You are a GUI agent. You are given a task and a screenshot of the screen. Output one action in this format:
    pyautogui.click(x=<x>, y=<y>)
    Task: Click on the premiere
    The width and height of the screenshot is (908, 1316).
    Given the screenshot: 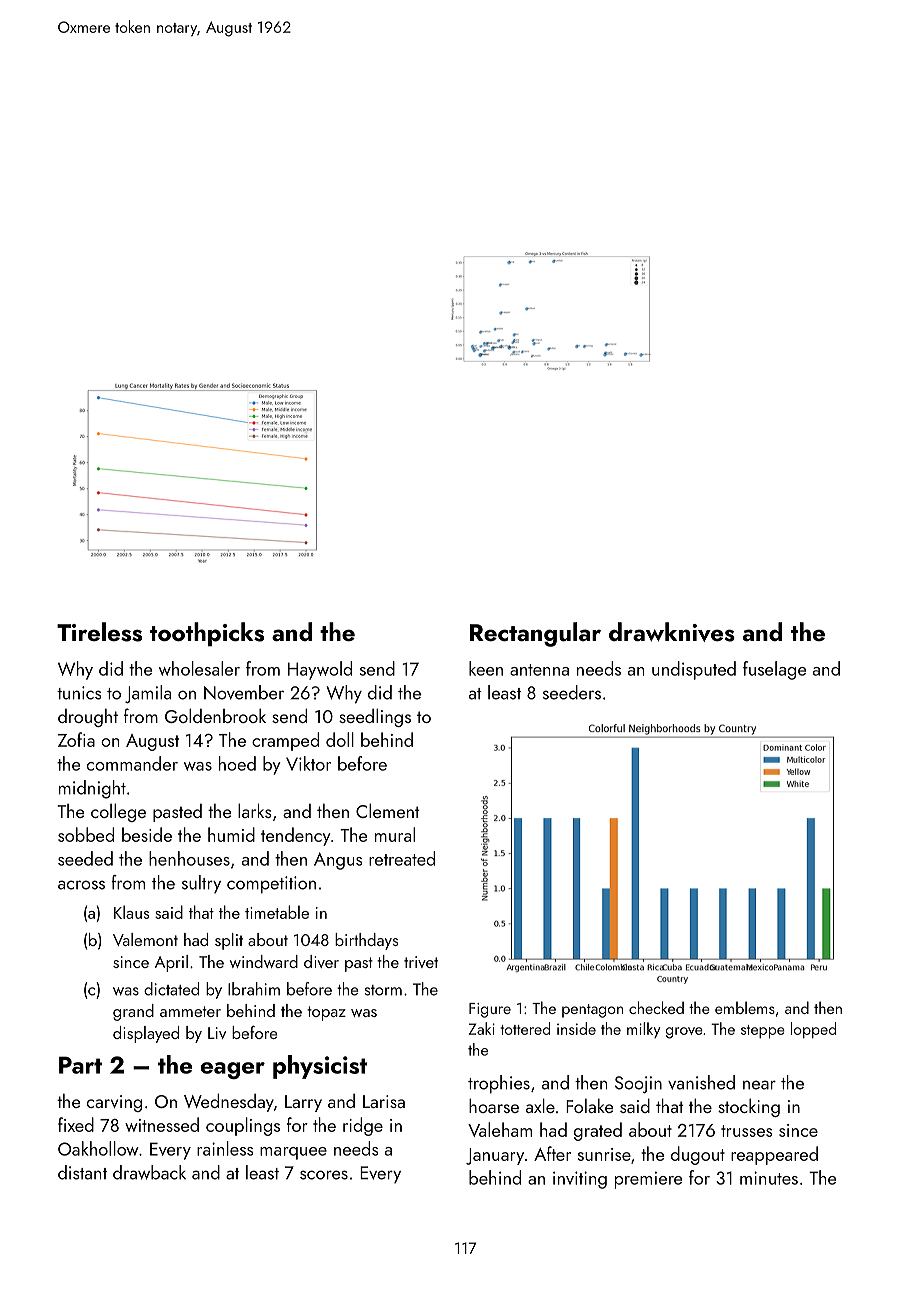 What is the action you would take?
    pyautogui.click(x=648, y=1180)
